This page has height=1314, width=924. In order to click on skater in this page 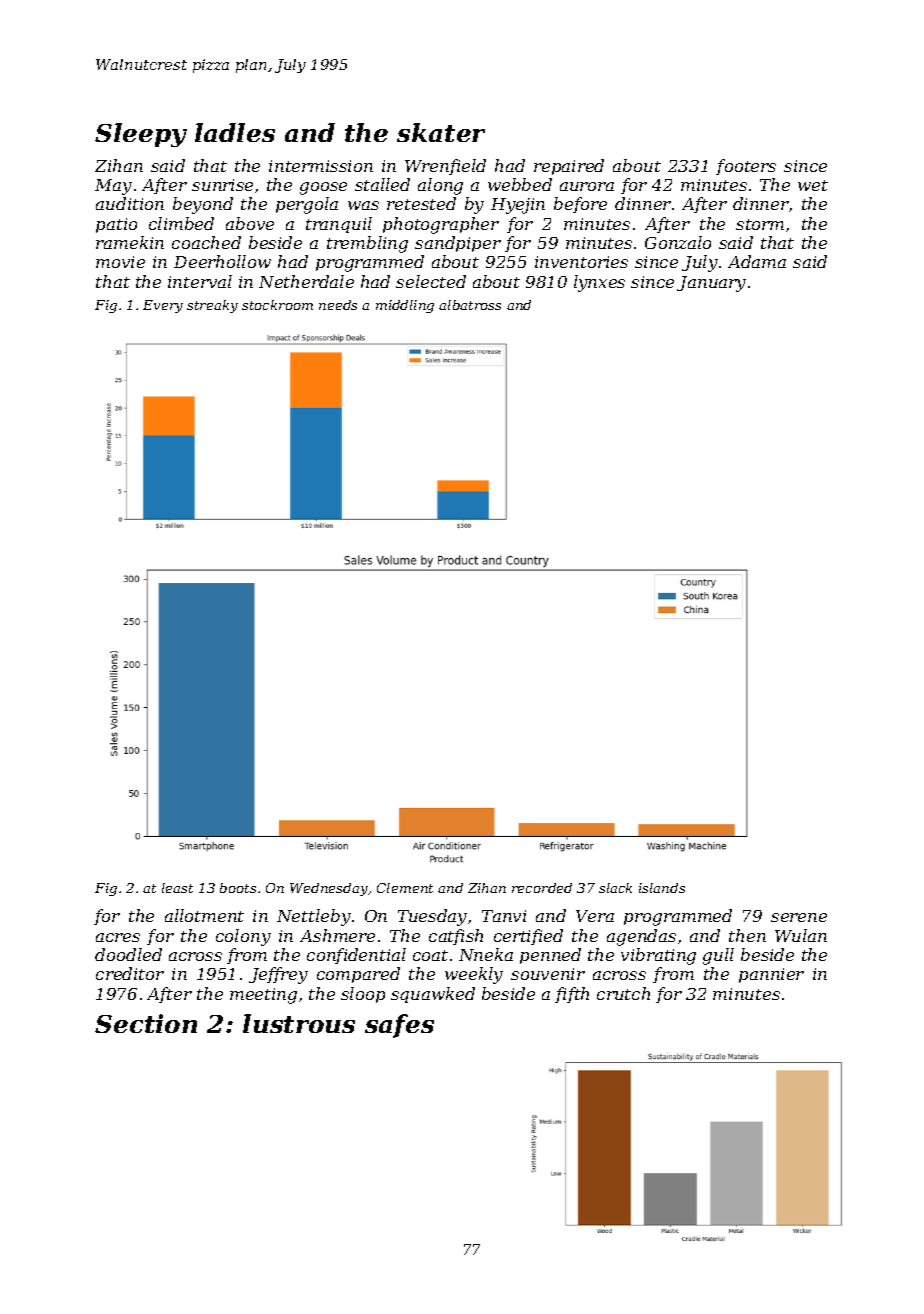, I will do `click(441, 132)`.
